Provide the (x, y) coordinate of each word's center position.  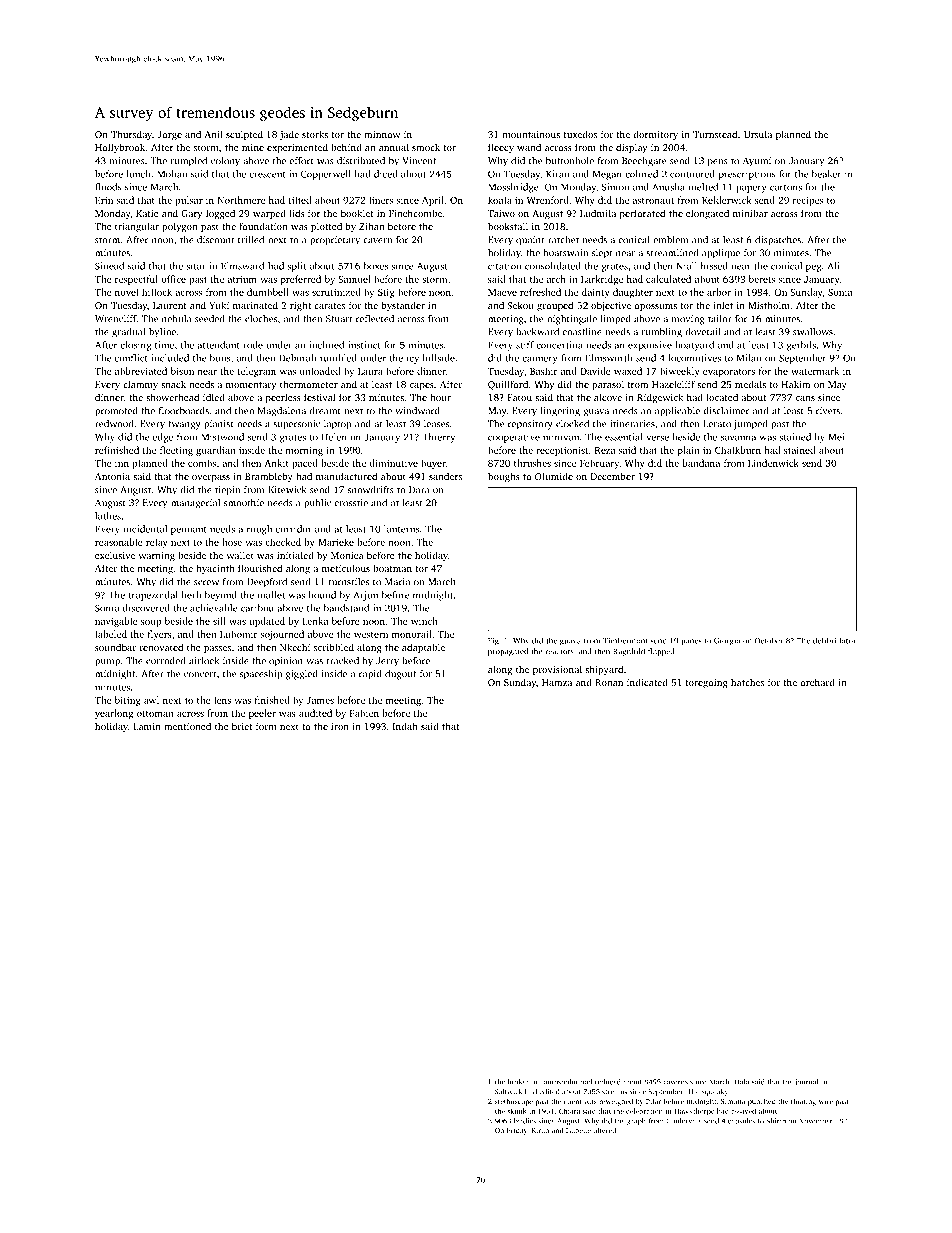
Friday (517, 1131)
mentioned (187, 726)
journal (806, 1082)
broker (518, 1082)
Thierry (438, 438)
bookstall (508, 226)
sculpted (244, 135)
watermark (815, 371)
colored (641, 174)
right (300, 306)
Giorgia (727, 642)
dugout (400, 675)
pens (718, 163)
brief (242, 726)
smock (426, 147)
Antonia (112, 476)
